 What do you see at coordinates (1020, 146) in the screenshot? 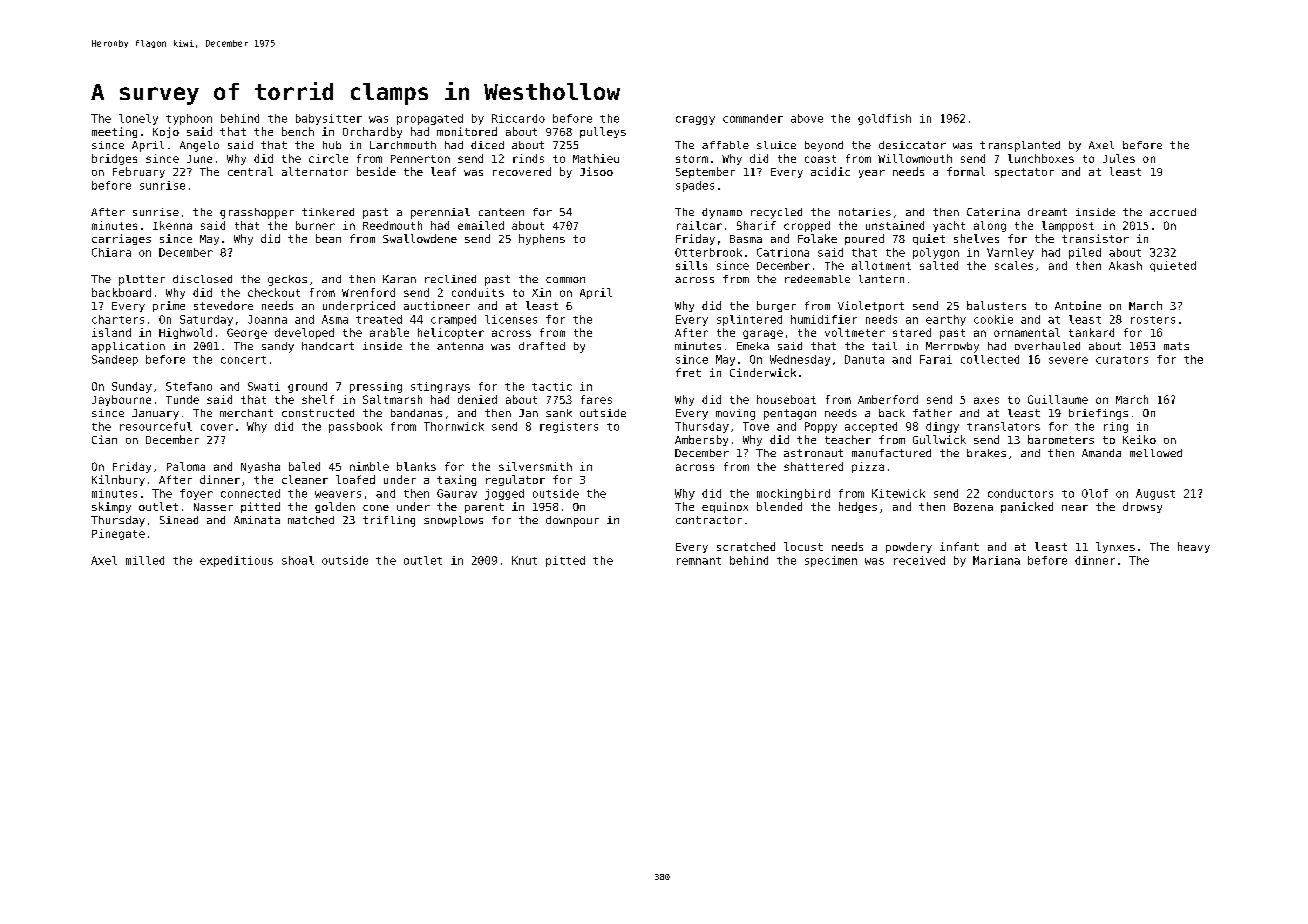
I see `transplanted` at bounding box center [1020, 146].
